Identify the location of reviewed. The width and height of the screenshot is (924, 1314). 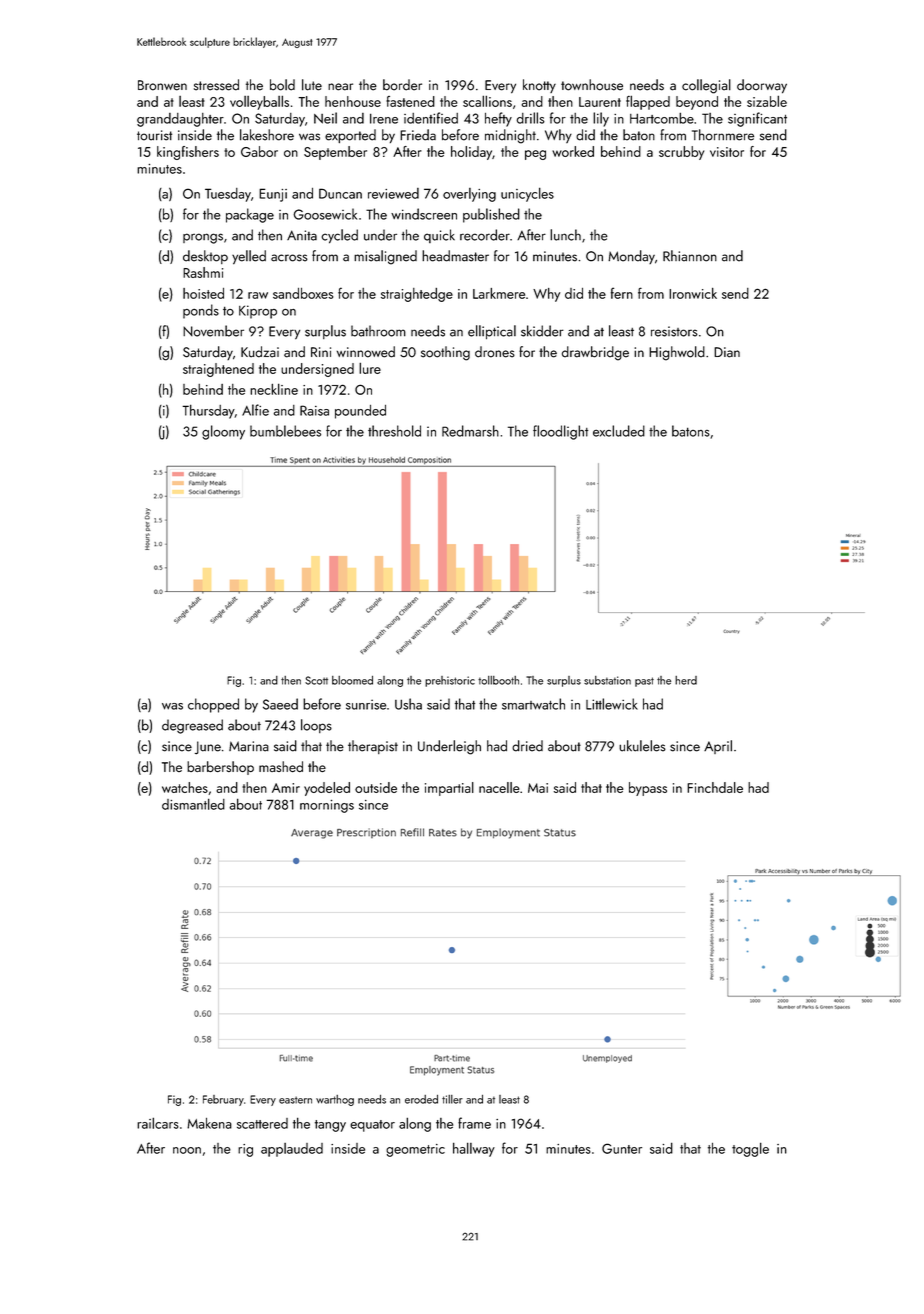
(393, 193).
